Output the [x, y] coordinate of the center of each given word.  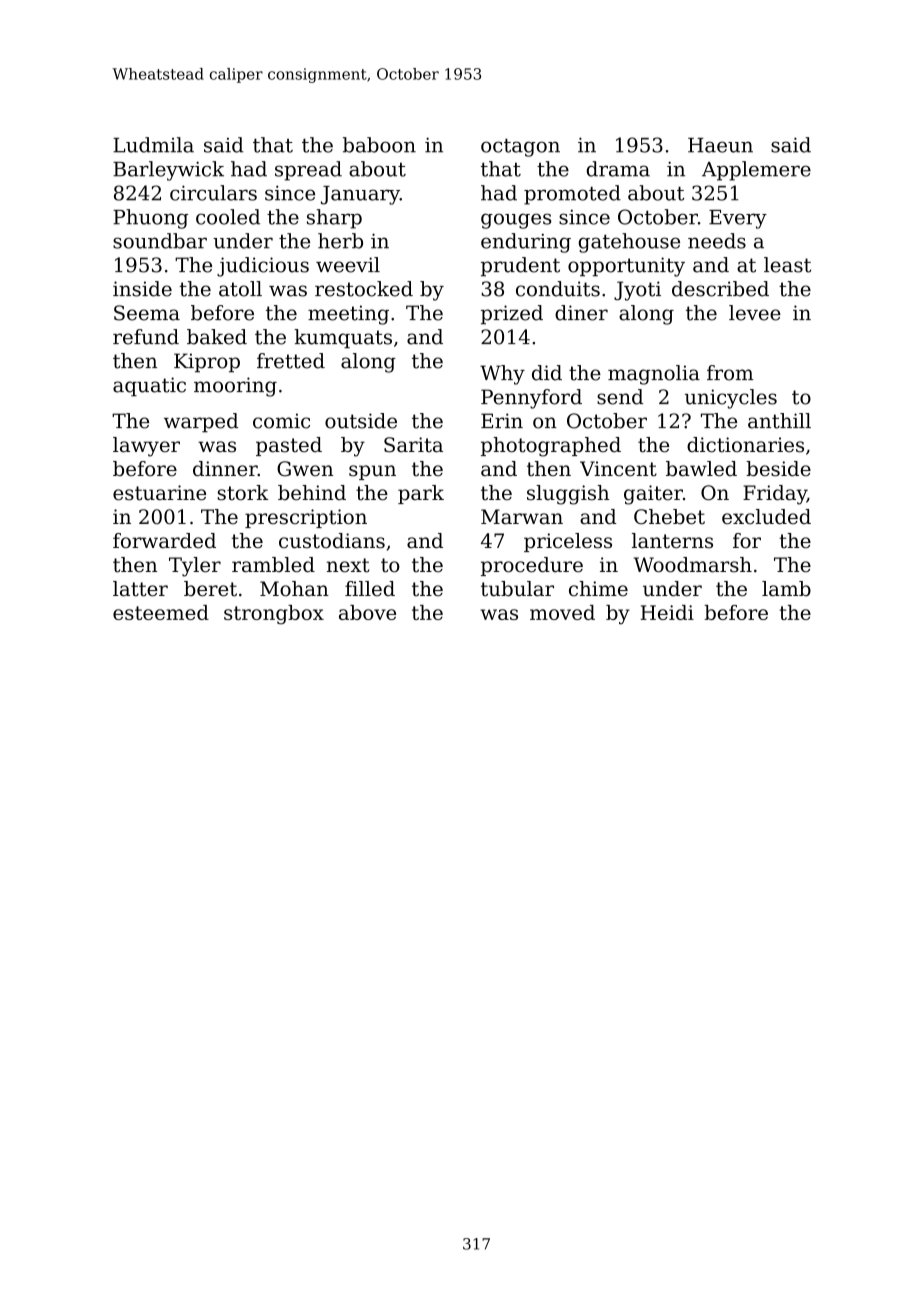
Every [738, 219]
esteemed [161, 612]
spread [308, 171]
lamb [786, 589]
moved [562, 612]
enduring [526, 243]
